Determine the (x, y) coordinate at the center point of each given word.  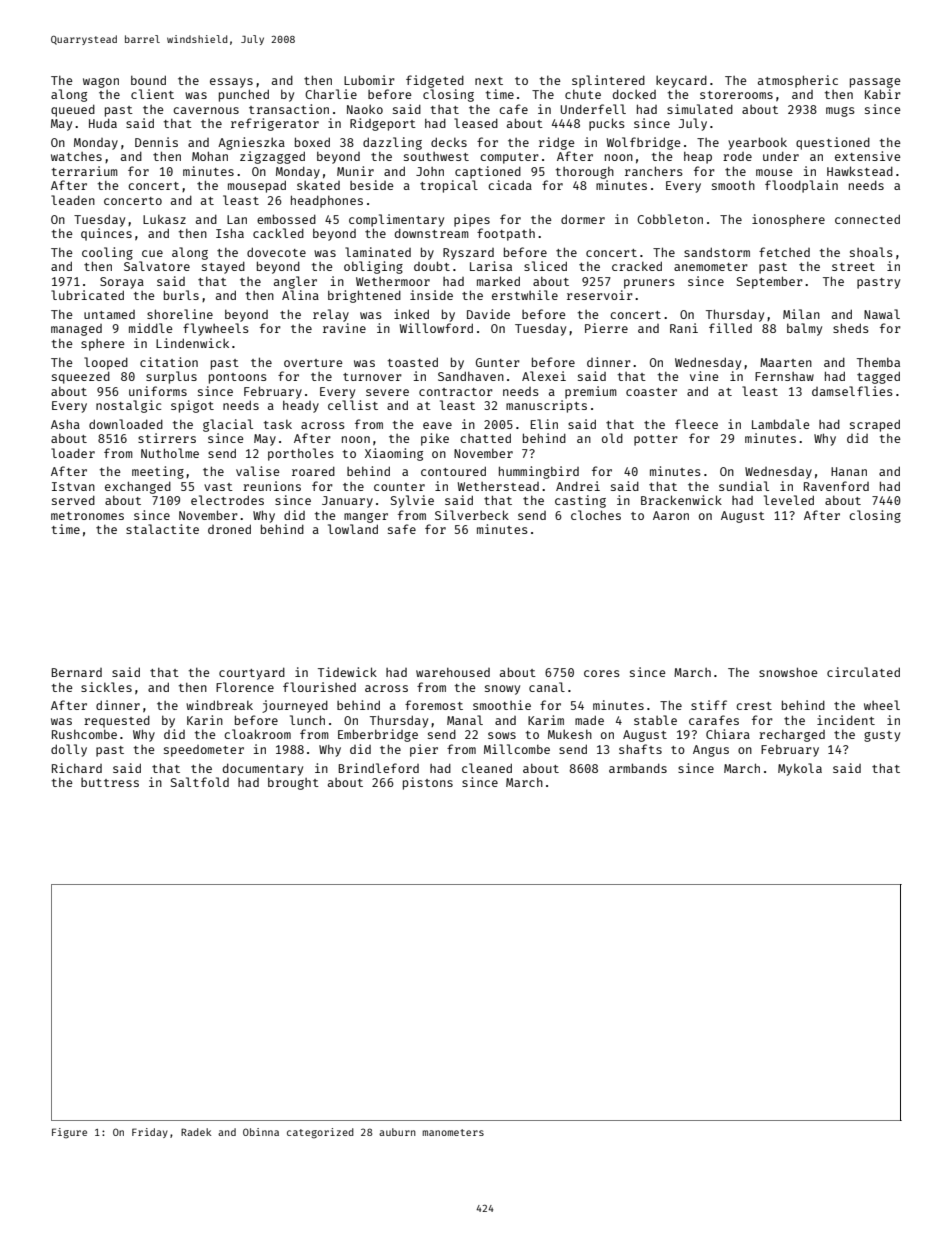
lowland (353, 529)
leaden (73, 200)
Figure (69, 1133)
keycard (681, 81)
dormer (583, 219)
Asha (65, 424)
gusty (882, 736)
